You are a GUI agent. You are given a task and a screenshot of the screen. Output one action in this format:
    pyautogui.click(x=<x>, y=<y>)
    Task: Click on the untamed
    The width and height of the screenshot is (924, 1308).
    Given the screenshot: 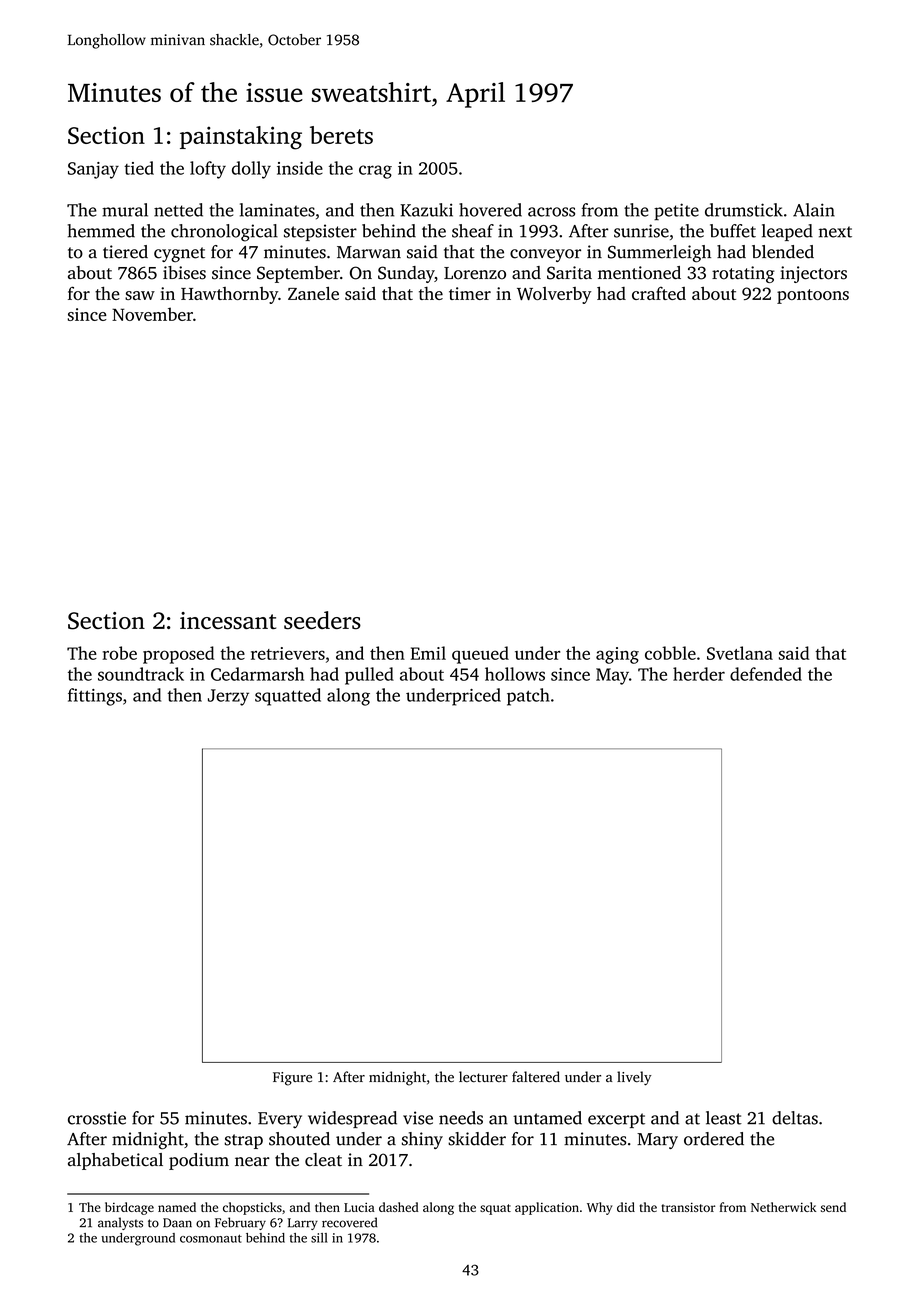 What is the action you would take?
    pyautogui.click(x=547, y=1118)
